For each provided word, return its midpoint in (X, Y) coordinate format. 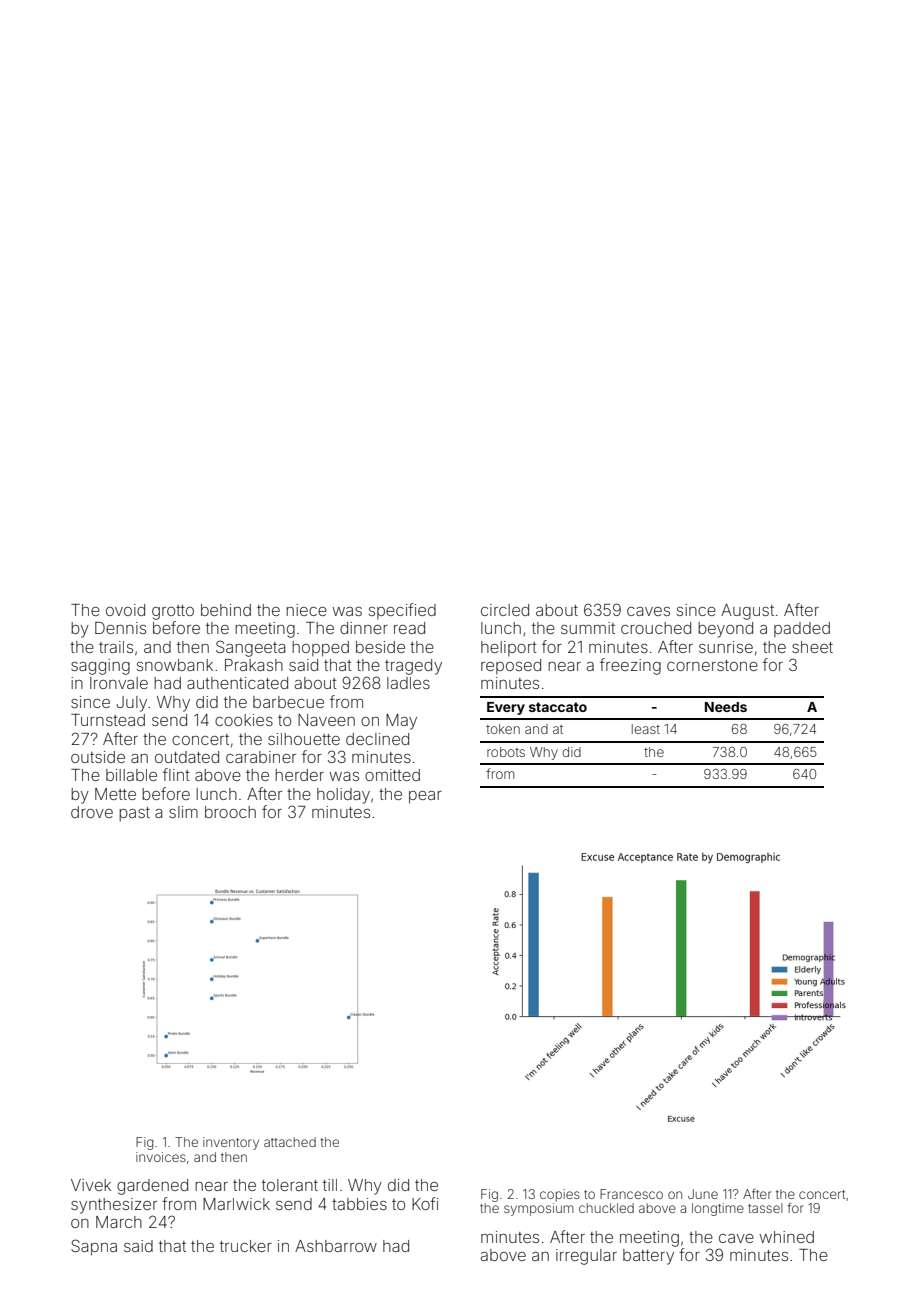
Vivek (91, 1185)
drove (92, 812)
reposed (511, 666)
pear (425, 797)
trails (116, 647)
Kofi (425, 1203)
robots (506, 752)
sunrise (726, 647)
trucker (246, 1246)
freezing (630, 666)
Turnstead (108, 720)
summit (588, 628)
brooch (230, 812)
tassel (765, 1208)
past (134, 814)
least (646, 729)
